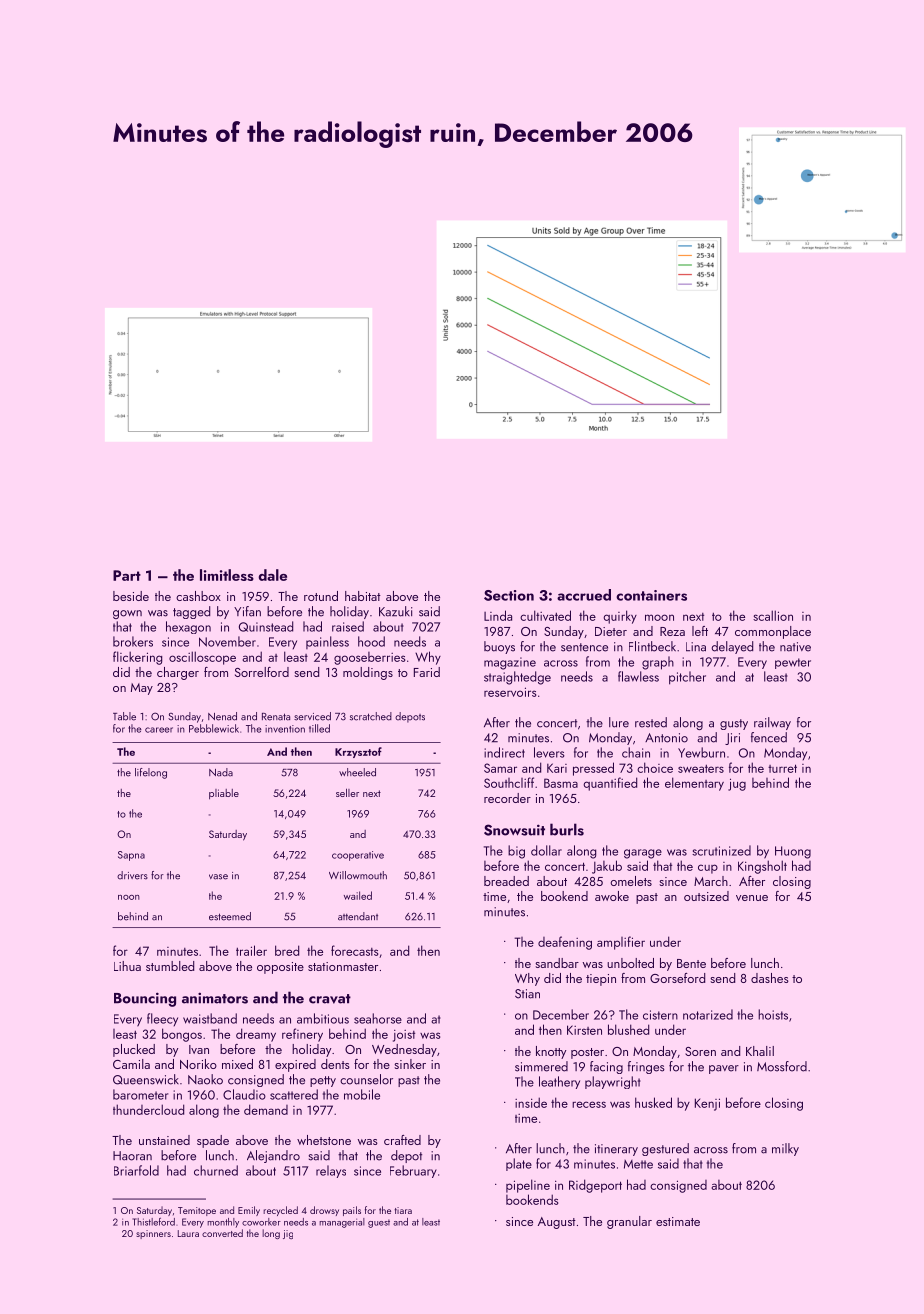  I want to click on Mossford, so click(782, 1066).
